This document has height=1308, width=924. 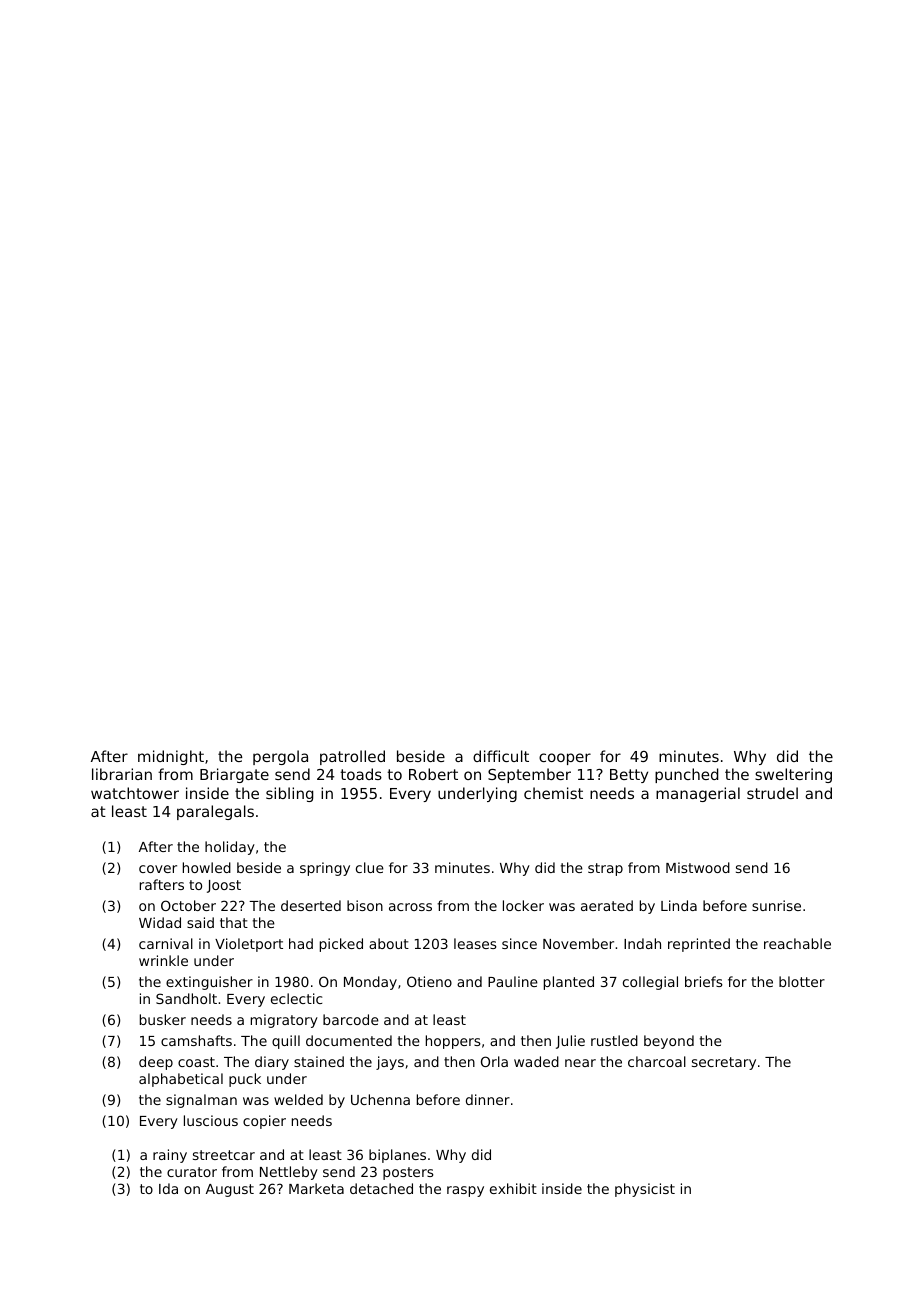 I want to click on had, so click(x=301, y=943).
